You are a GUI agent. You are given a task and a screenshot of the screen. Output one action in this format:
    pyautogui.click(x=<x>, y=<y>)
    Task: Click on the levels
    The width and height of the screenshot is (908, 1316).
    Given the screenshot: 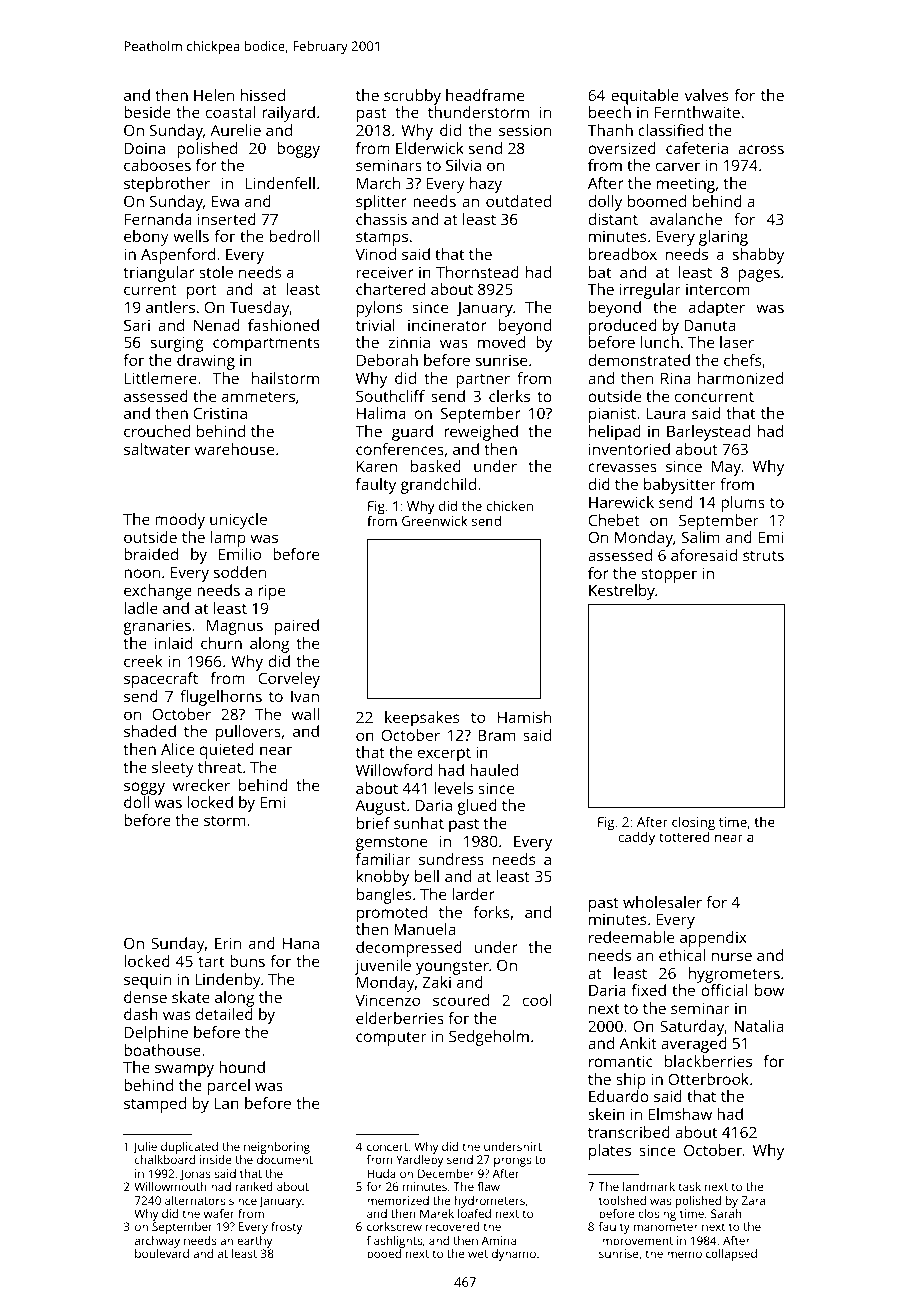 What is the action you would take?
    pyautogui.click(x=453, y=788)
